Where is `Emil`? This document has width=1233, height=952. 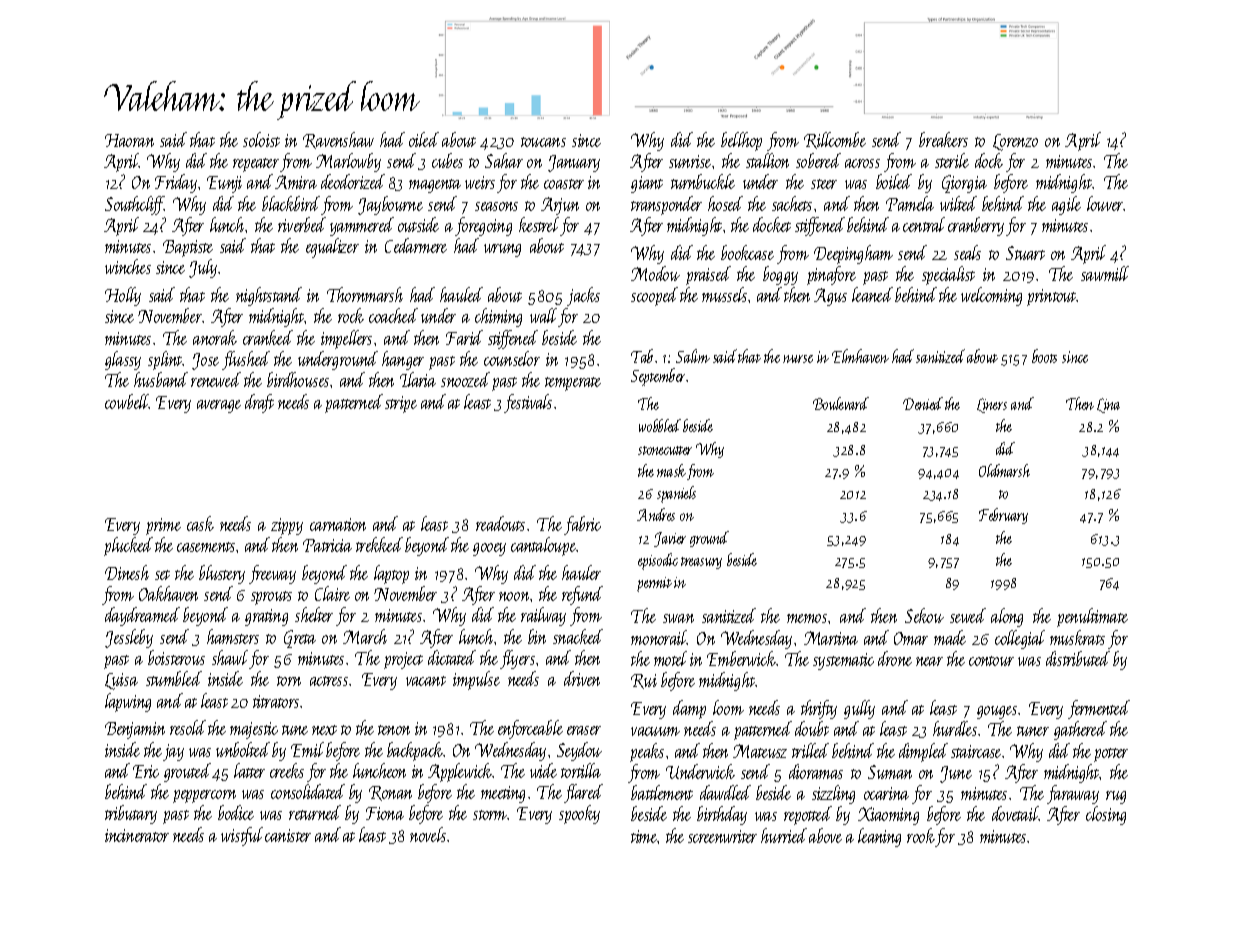
Emil is located at coordinates (307, 749).
